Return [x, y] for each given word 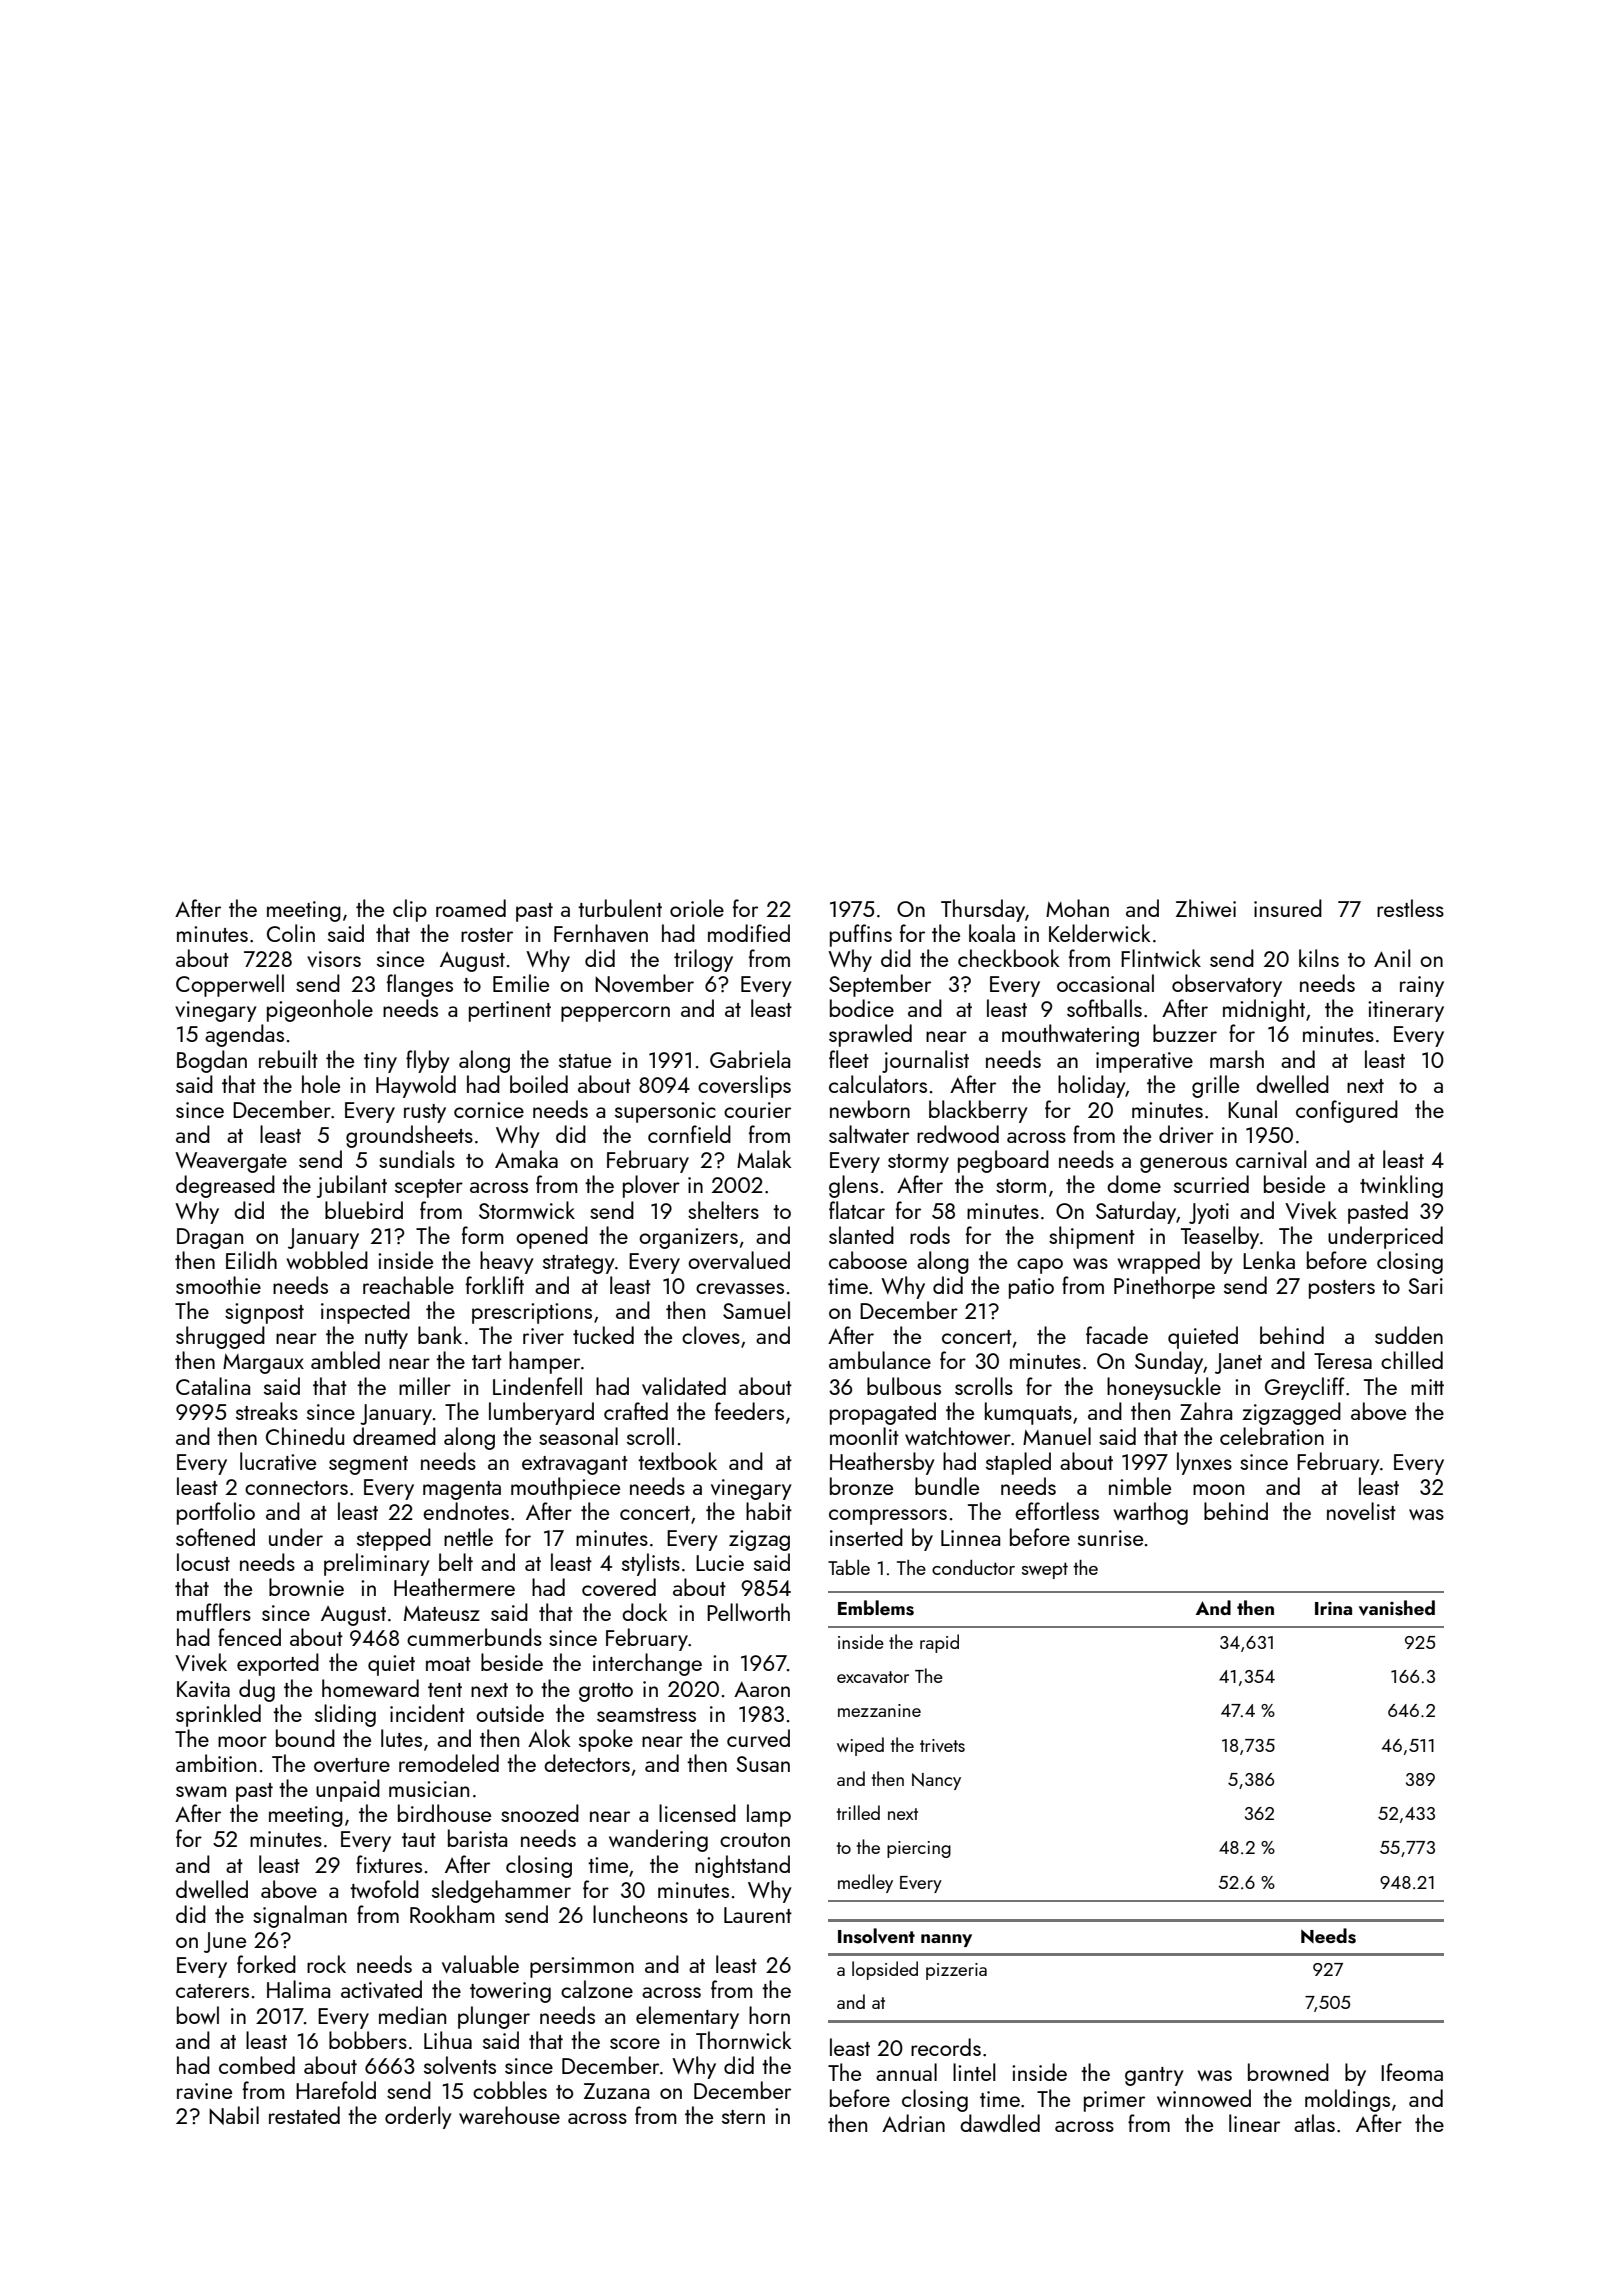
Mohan [1077, 908]
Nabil [234, 2115]
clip [410, 910]
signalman [300, 1916]
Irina [1333, 1608]
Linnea [970, 1538]
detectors [587, 1763]
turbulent [620, 908]
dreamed [394, 1436]
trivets [942, 1745]
